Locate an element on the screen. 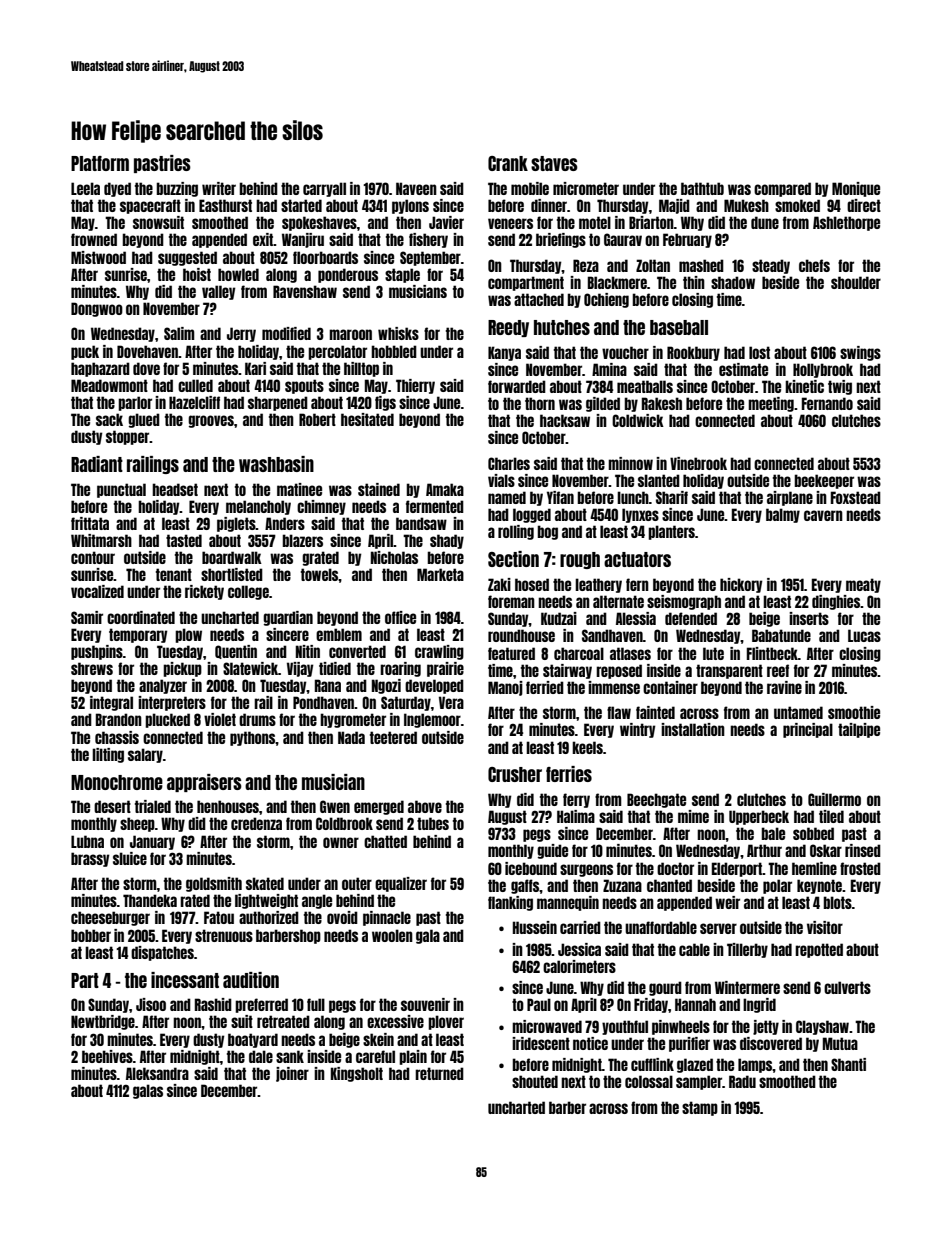 Image resolution: width=952 pixels, height=1233 pixels. Aleksandra is located at coordinates (157, 1073).
